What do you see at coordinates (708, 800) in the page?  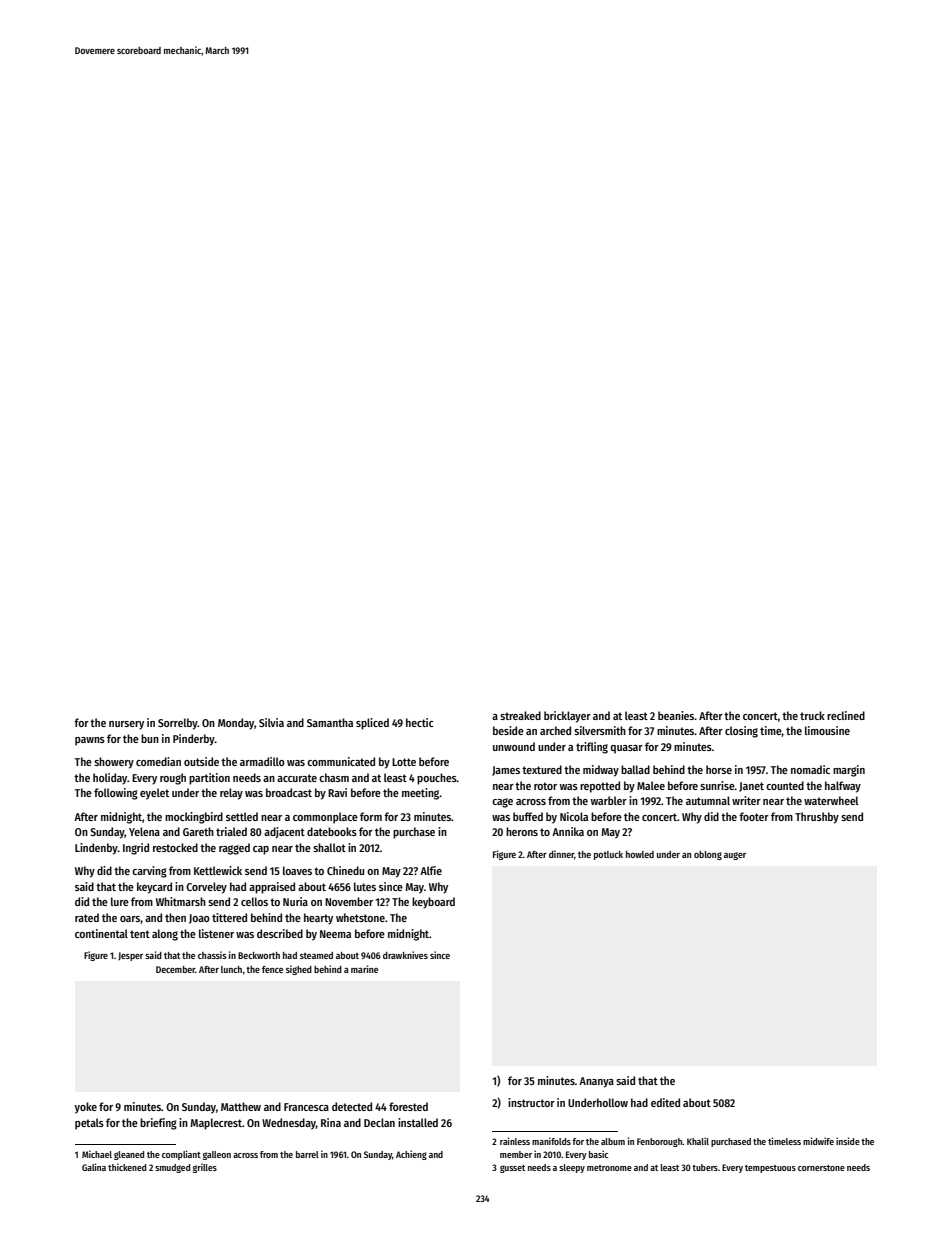 I see `autumnal` at bounding box center [708, 800].
